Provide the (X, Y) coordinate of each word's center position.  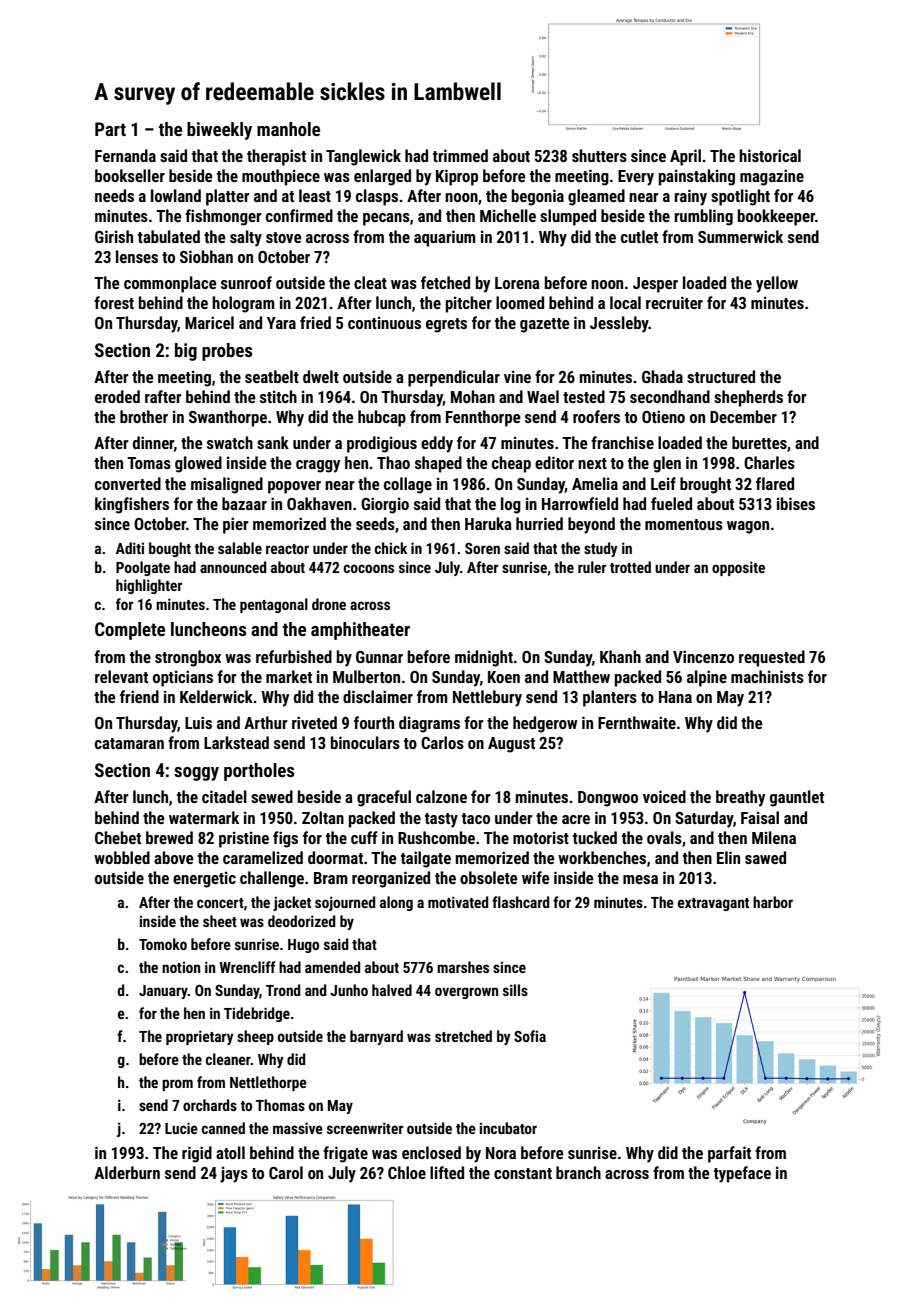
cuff (364, 837)
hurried (539, 523)
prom (177, 1085)
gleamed (596, 197)
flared (775, 483)
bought (170, 549)
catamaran (129, 743)
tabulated (169, 236)
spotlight (740, 197)
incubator (508, 1128)
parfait (729, 1154)
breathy (740, 798)
